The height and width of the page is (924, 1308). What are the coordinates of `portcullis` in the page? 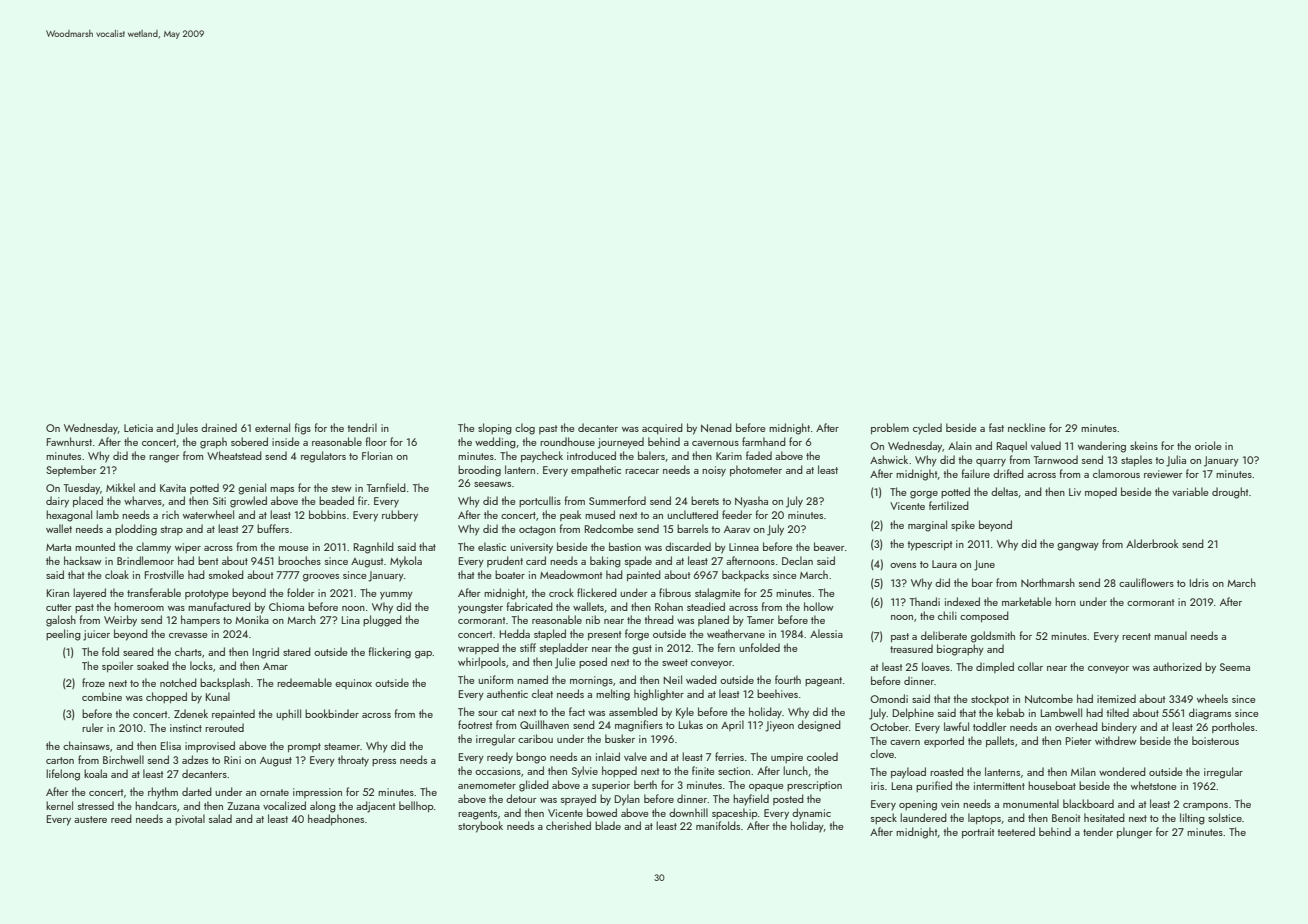 It's located at (540, 501).
